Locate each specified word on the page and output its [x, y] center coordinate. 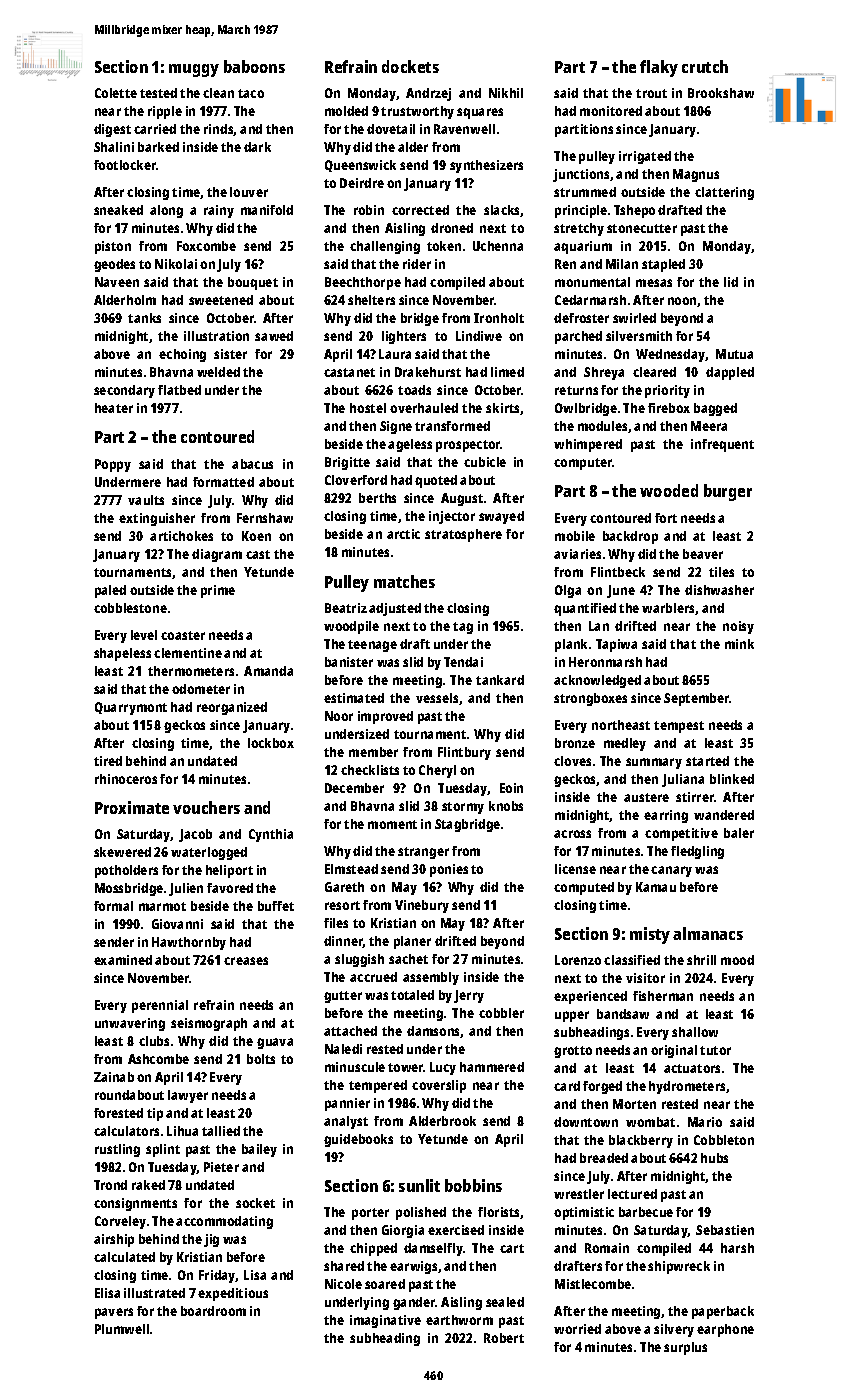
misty [650, 935]
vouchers [206, 807]
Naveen [117, 282]
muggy [194, 70]
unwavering [130, 1024]
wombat [650, 1122]
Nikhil [506, 93]
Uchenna [498, 246]
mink [739, 644]
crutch [705, 66]
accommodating [224, 1222]
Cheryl [437, 771]
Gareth [344, 887]
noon [682, 301]
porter [370, 1214]
